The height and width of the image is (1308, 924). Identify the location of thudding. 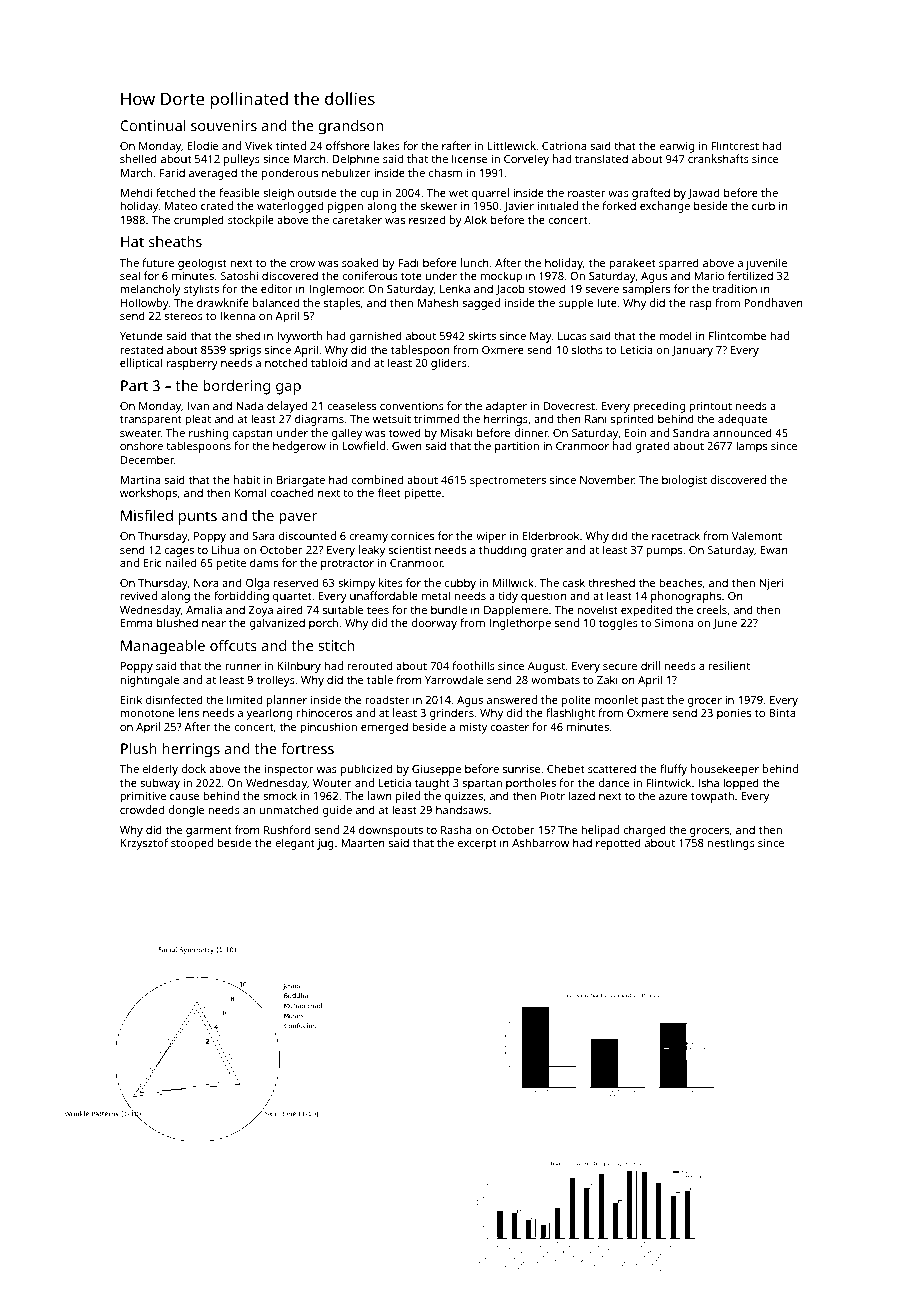
(502, 551).
